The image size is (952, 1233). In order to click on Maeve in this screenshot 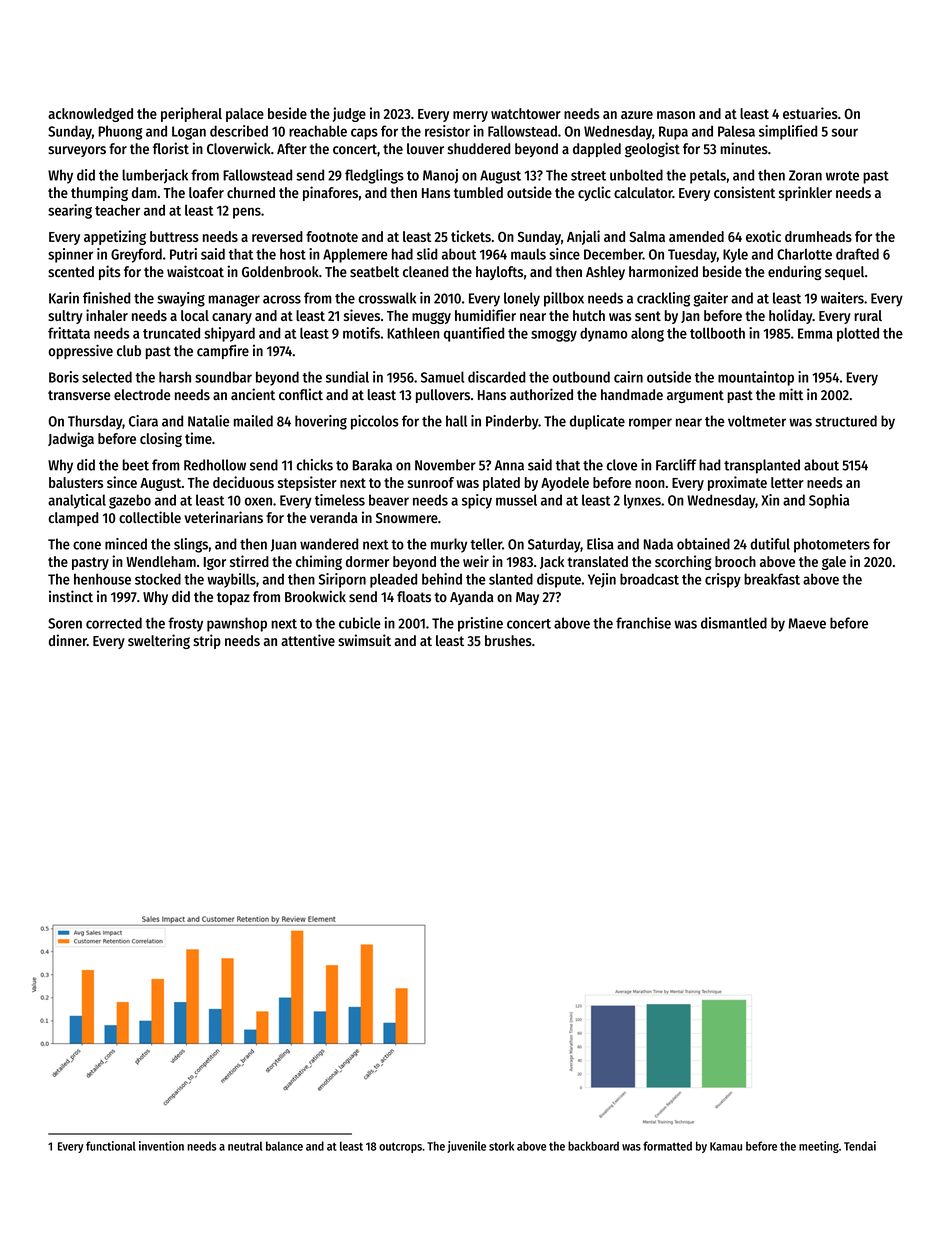, I will do `click(807, 623)`.
